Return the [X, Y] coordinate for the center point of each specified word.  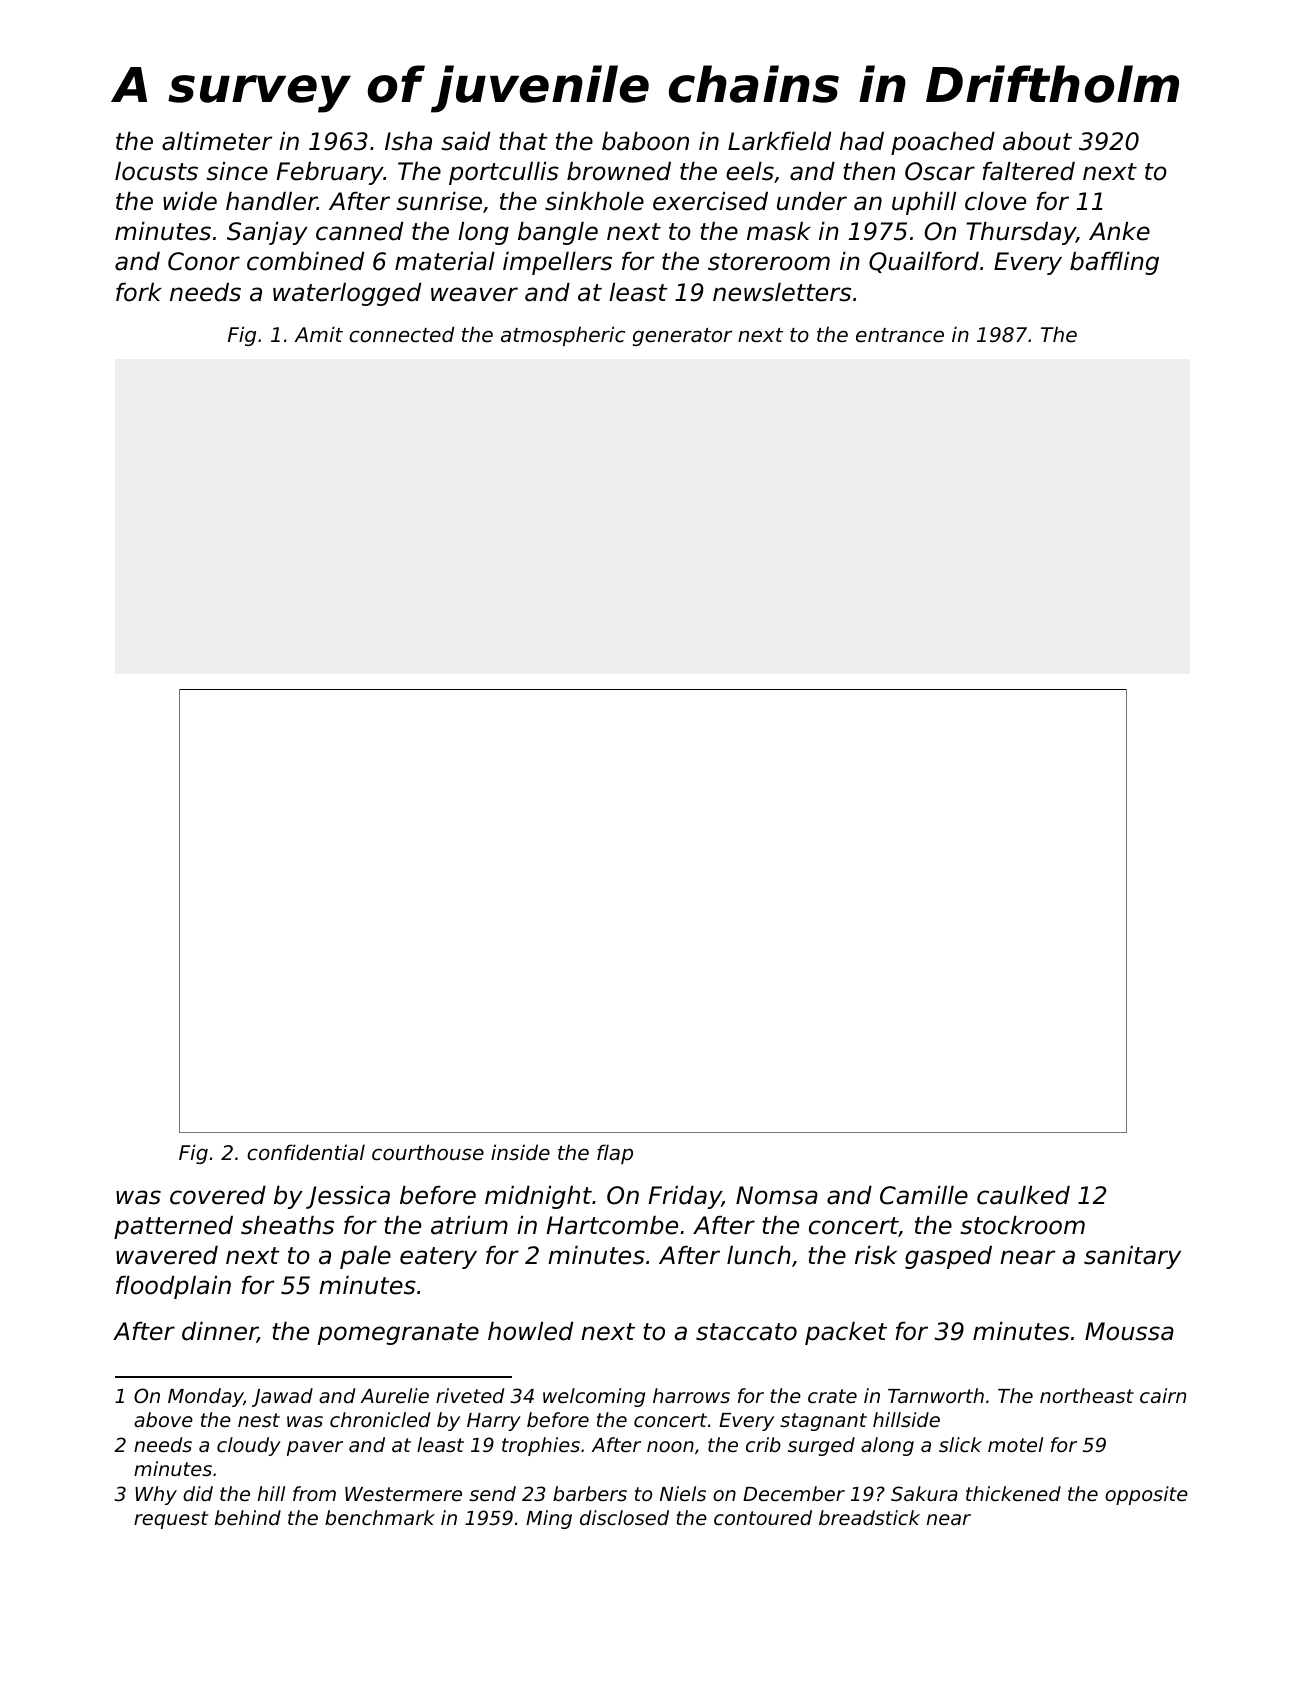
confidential [306, 1152]
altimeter [217, 141]
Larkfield [779, 141]
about [1037, 141]
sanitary [1132, 1257]
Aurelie [395, 1395]
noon [670, 1446]
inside [520, 1152]
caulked [1023, 1195]
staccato [746, 1332]
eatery [438, 1258]
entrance [900, 335]
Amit [318, 334]
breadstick [869, 1517]
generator [682, 337]
